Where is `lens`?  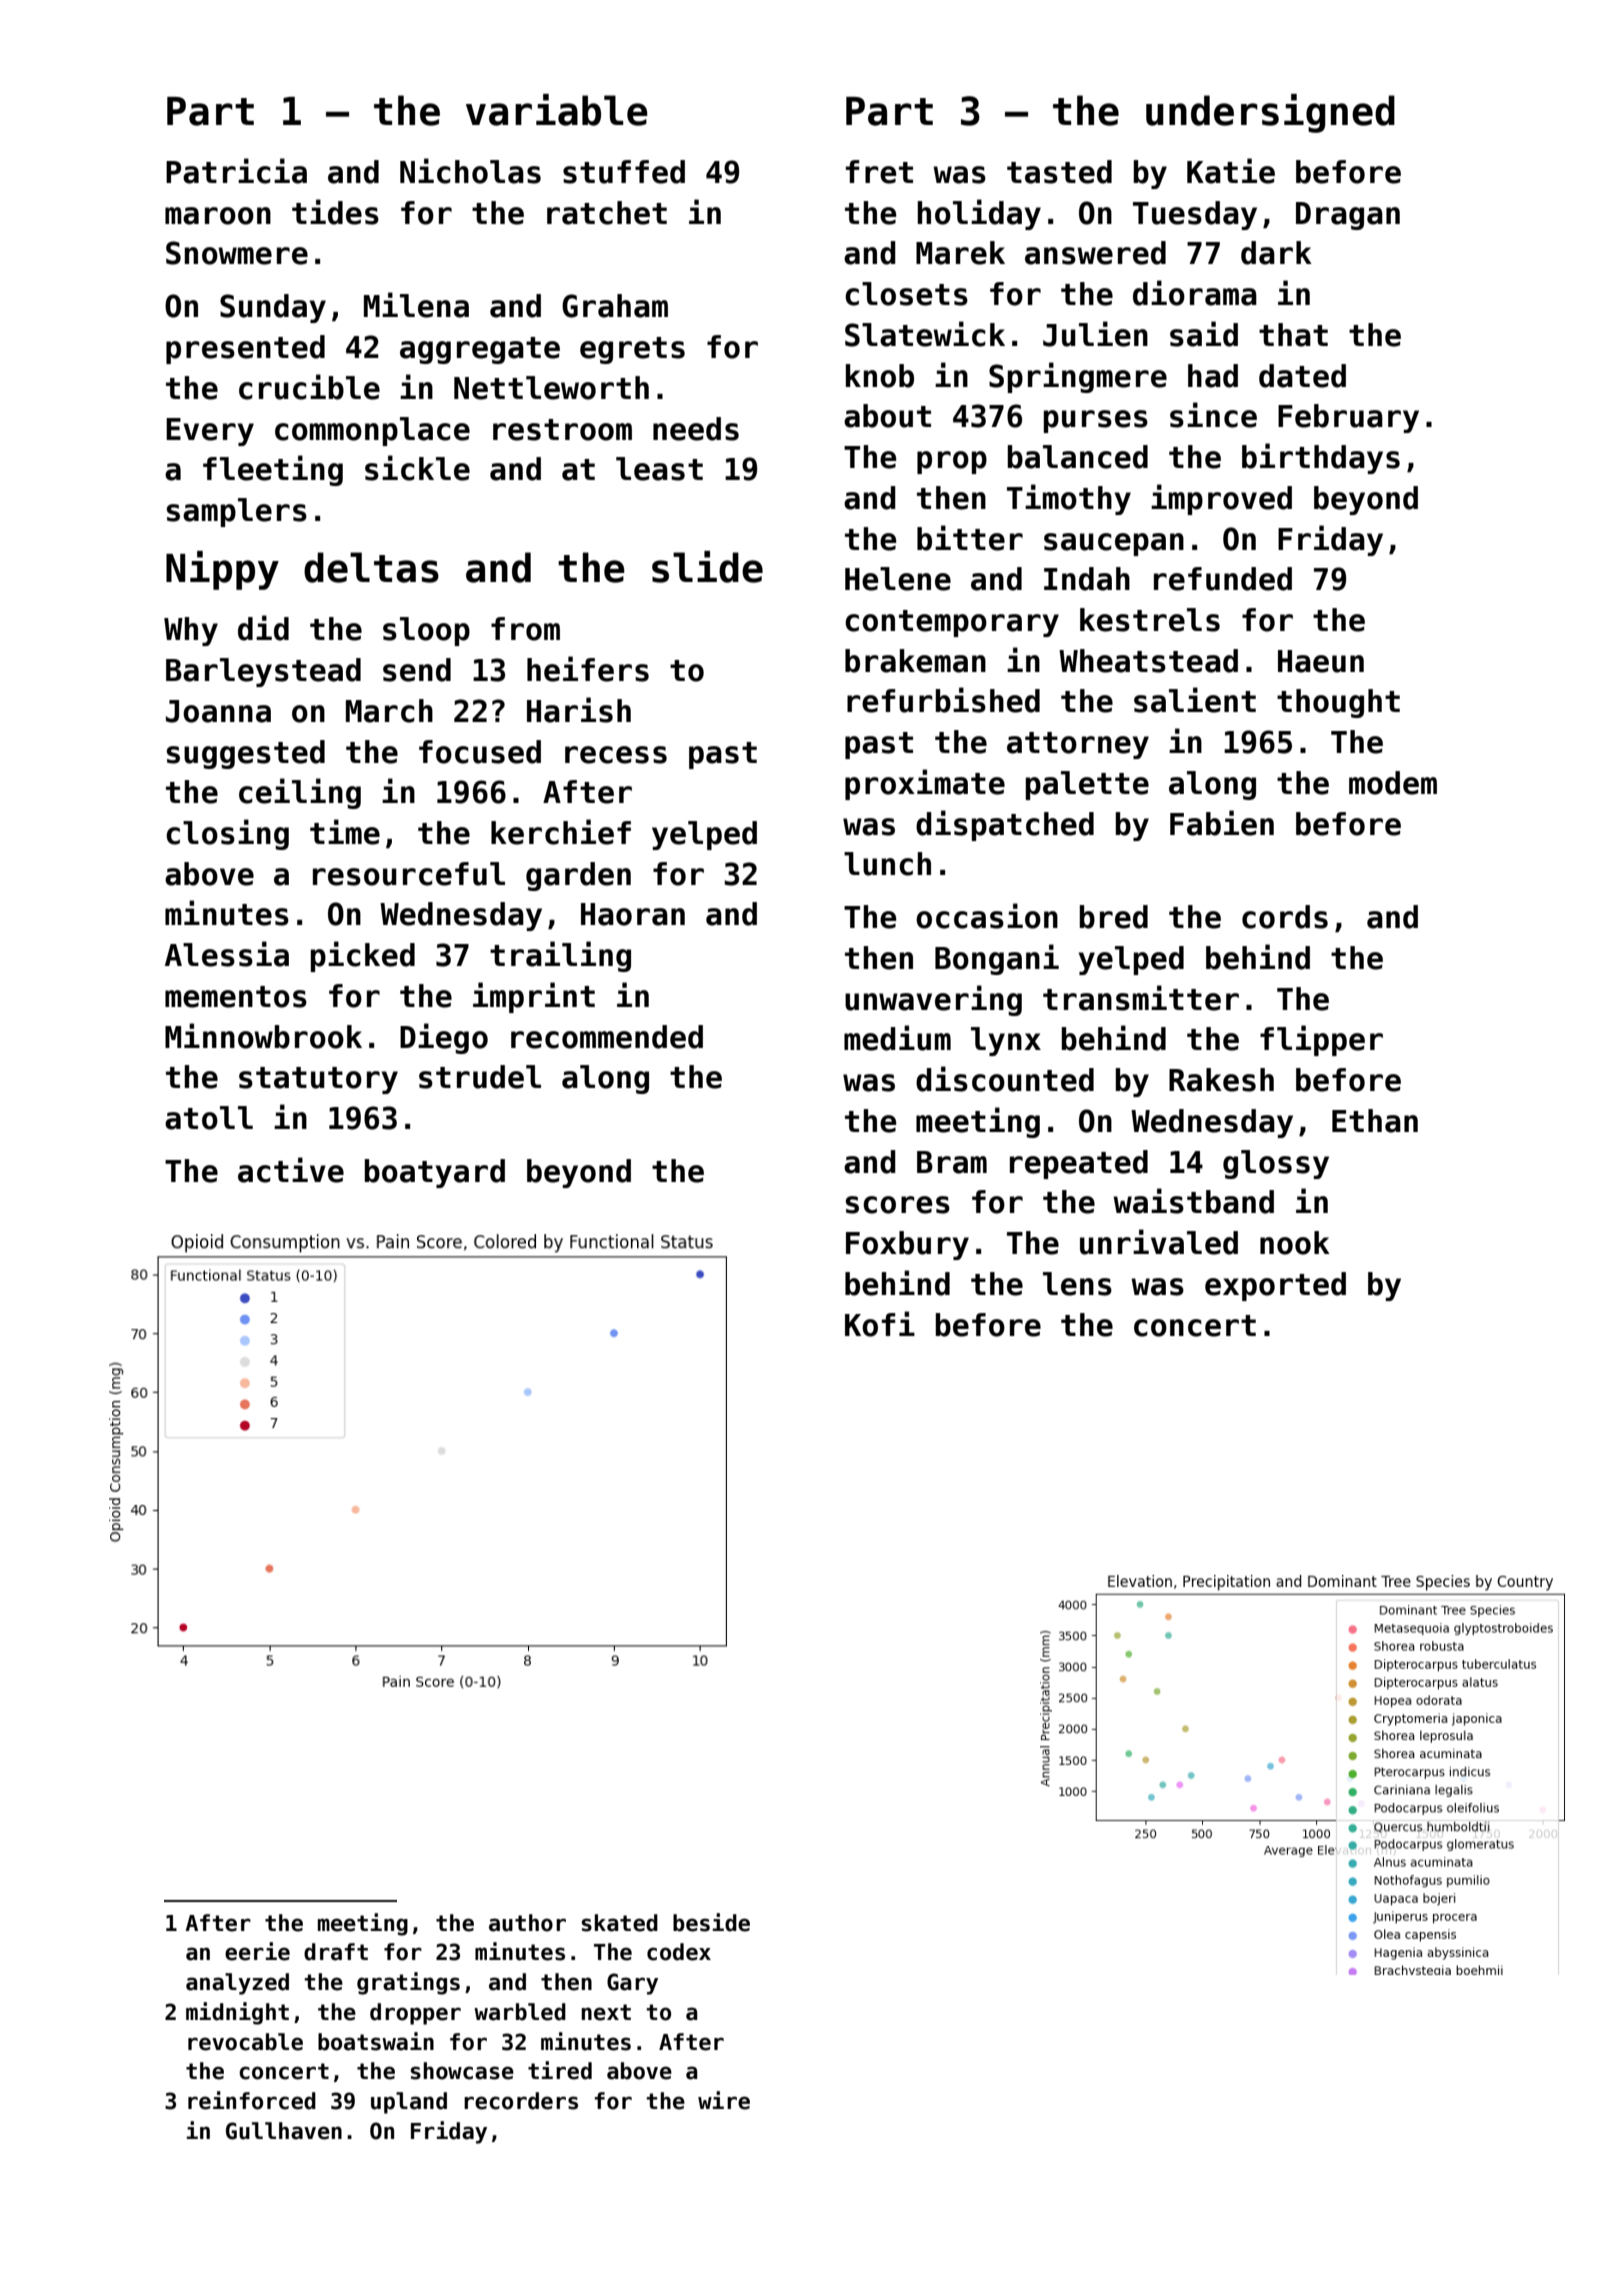 lens is located at coordinates (1077, 1284).
